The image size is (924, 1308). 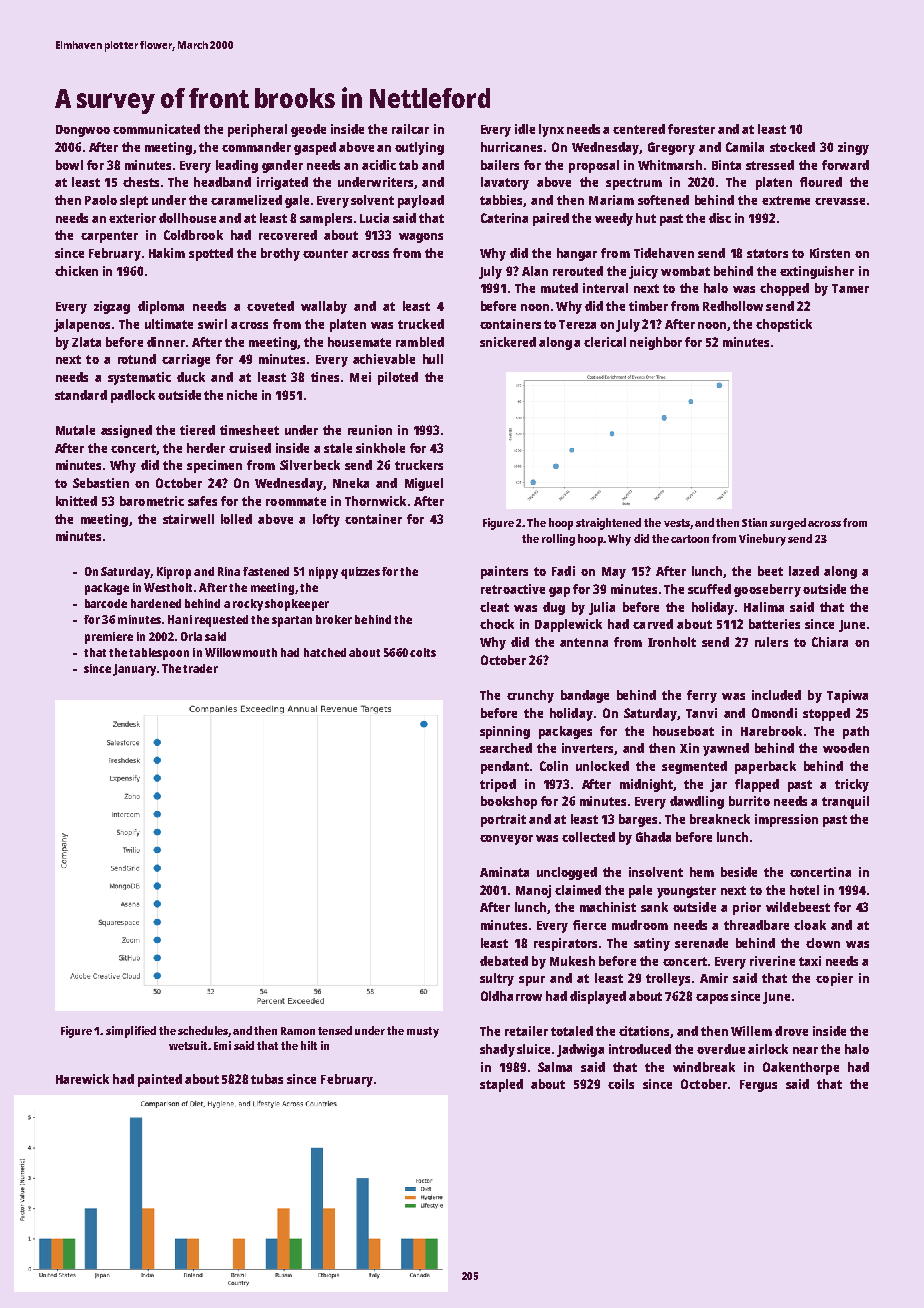 I want to click on Hakim, so click(x=167, y=253).
